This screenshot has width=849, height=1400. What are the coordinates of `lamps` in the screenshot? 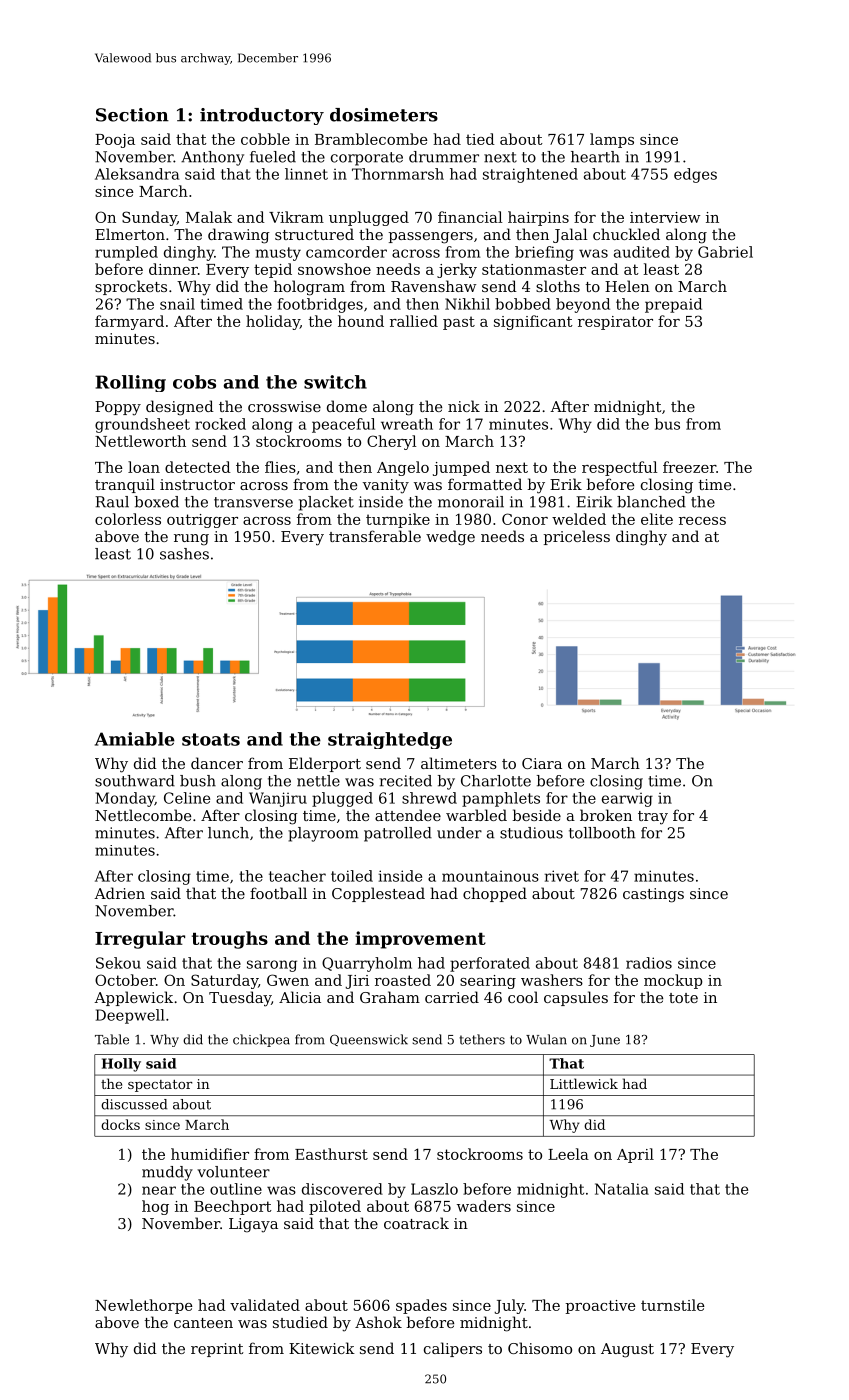 It's located at (612, 140).
